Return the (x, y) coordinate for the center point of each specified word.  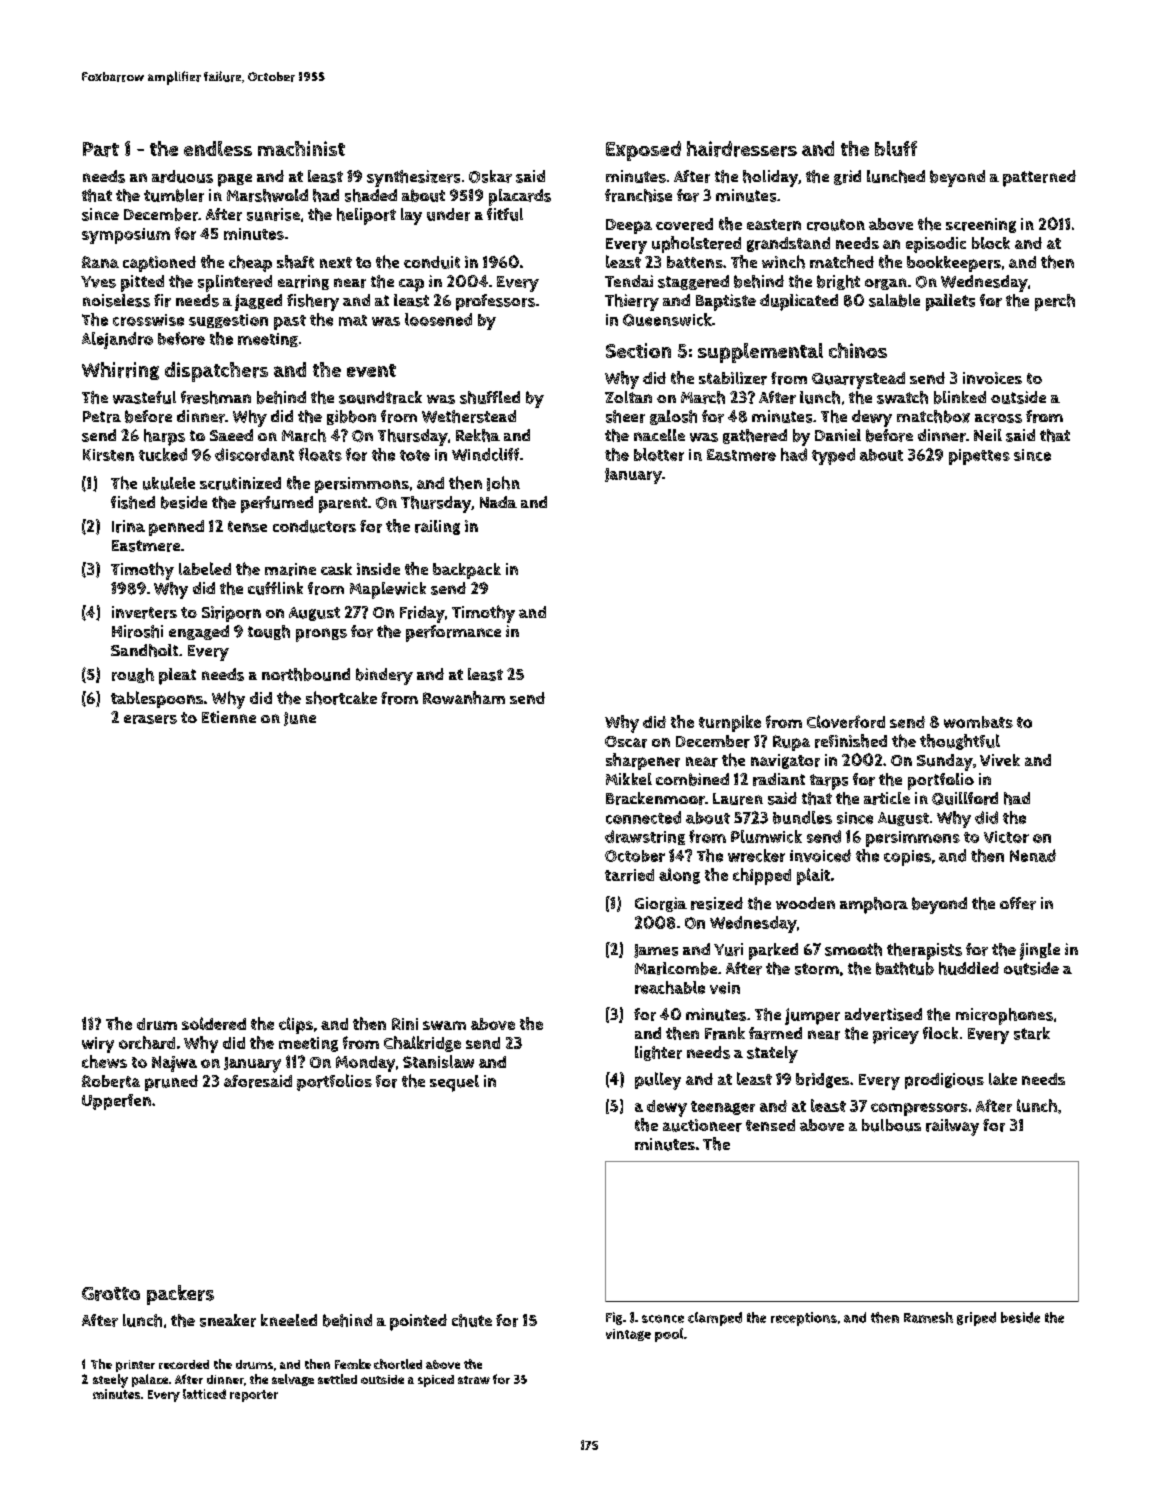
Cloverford (846, 721)
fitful (505, 214)
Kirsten (108, 455)
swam (444, 1025)
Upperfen (116, 1102)
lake (1003, 1079)
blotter (659, 454)
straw (474, 1380)
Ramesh (928, 1317)
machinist (301, 148)
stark (1032, 1033)
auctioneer (702, 1125)
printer (135, 1366)
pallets (950, 302)
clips (296, 1025)
